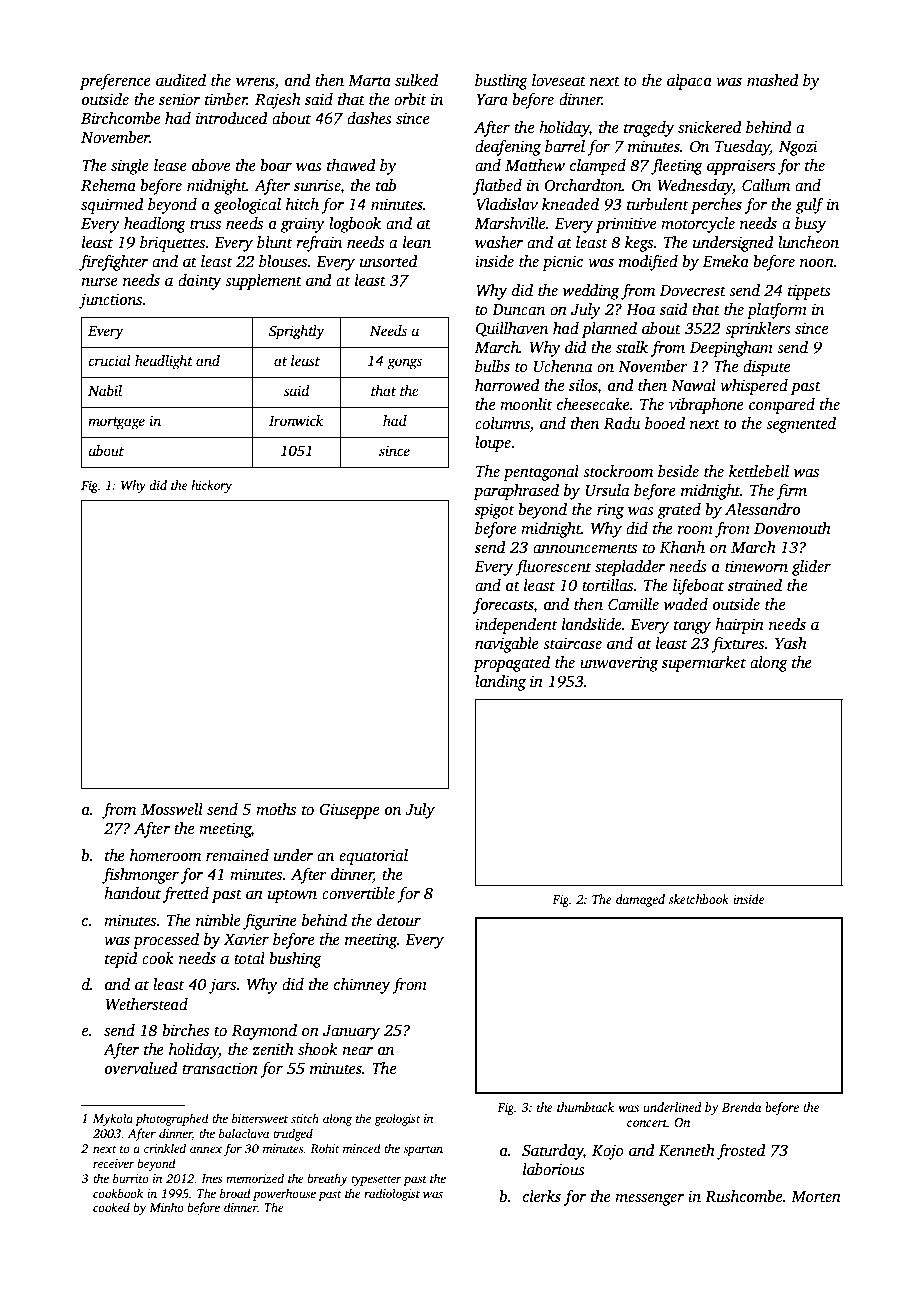 This image has height=1308, width=924. What do you see at coordinates (211, 486) in the image?
I see `hickory` at bounding box center [211, 486].
